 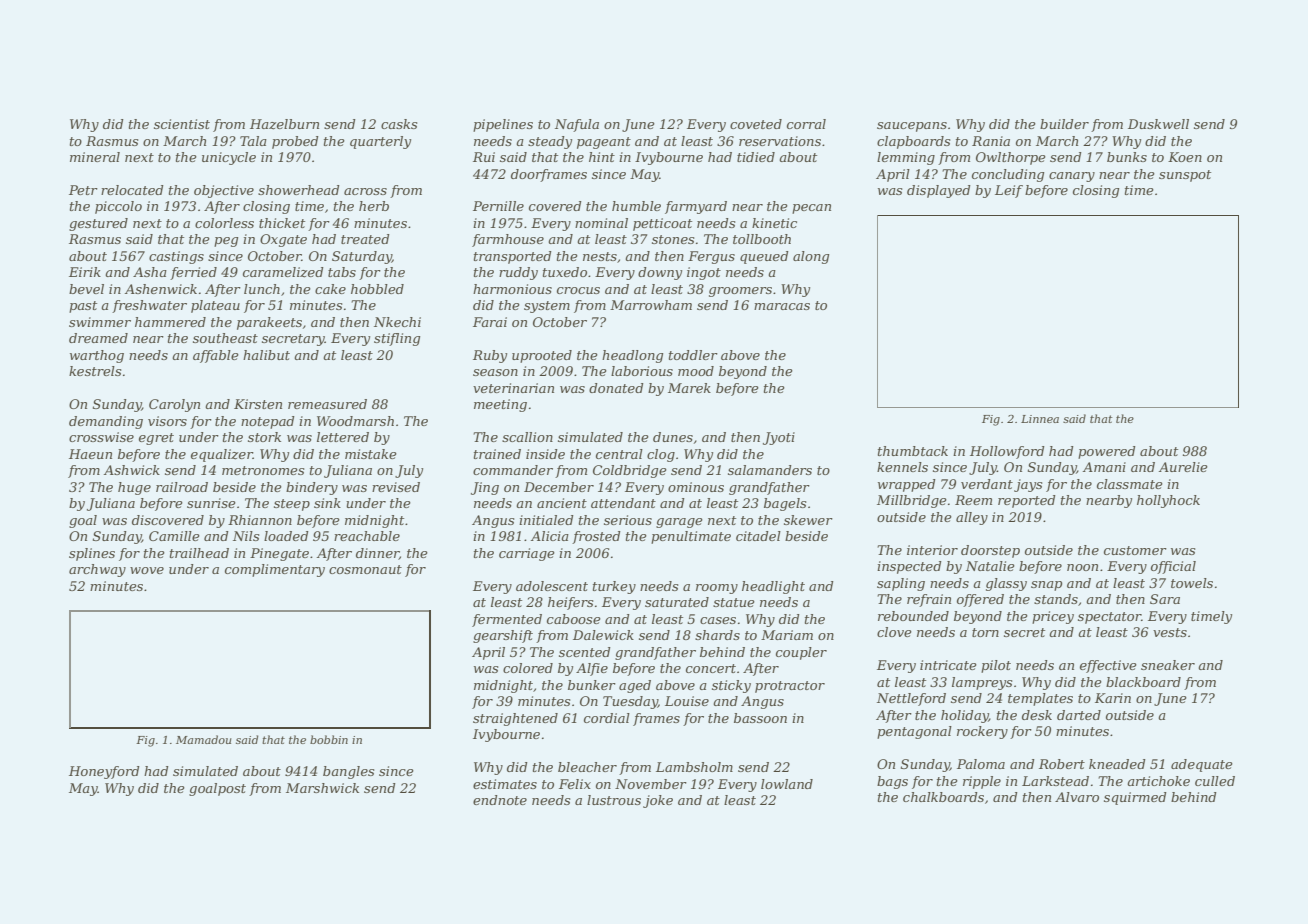 What do you see at coordinates (1127, 157) in the screenshot?
I see `bunks` at bounding box center [1127, 157].
